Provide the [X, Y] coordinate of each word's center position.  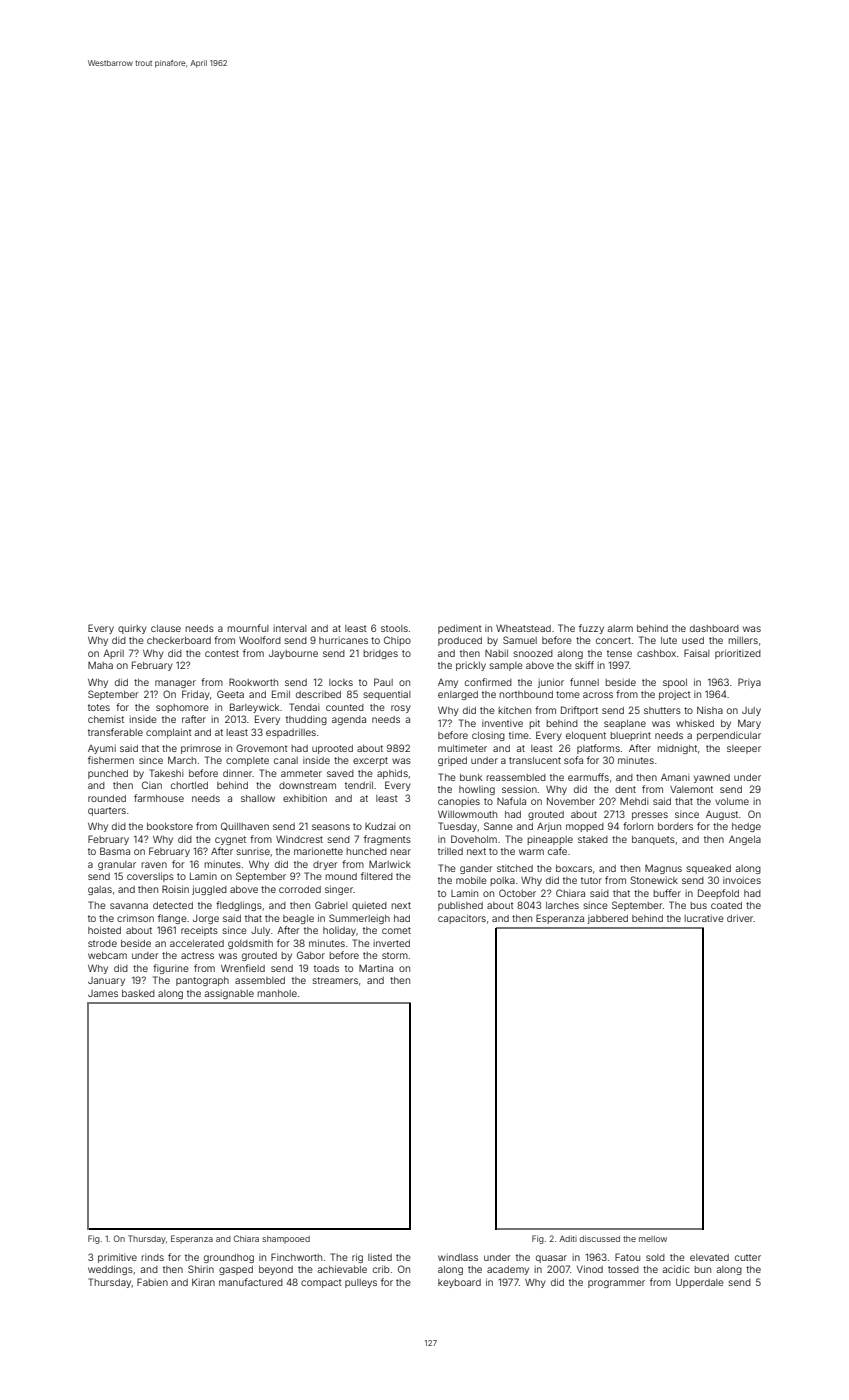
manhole [277, 993]
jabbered [607, 919]
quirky [132, 629]
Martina [376, 968]
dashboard [714, 628]
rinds [152, 1257]
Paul [383, 682]
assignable [229, 994]
